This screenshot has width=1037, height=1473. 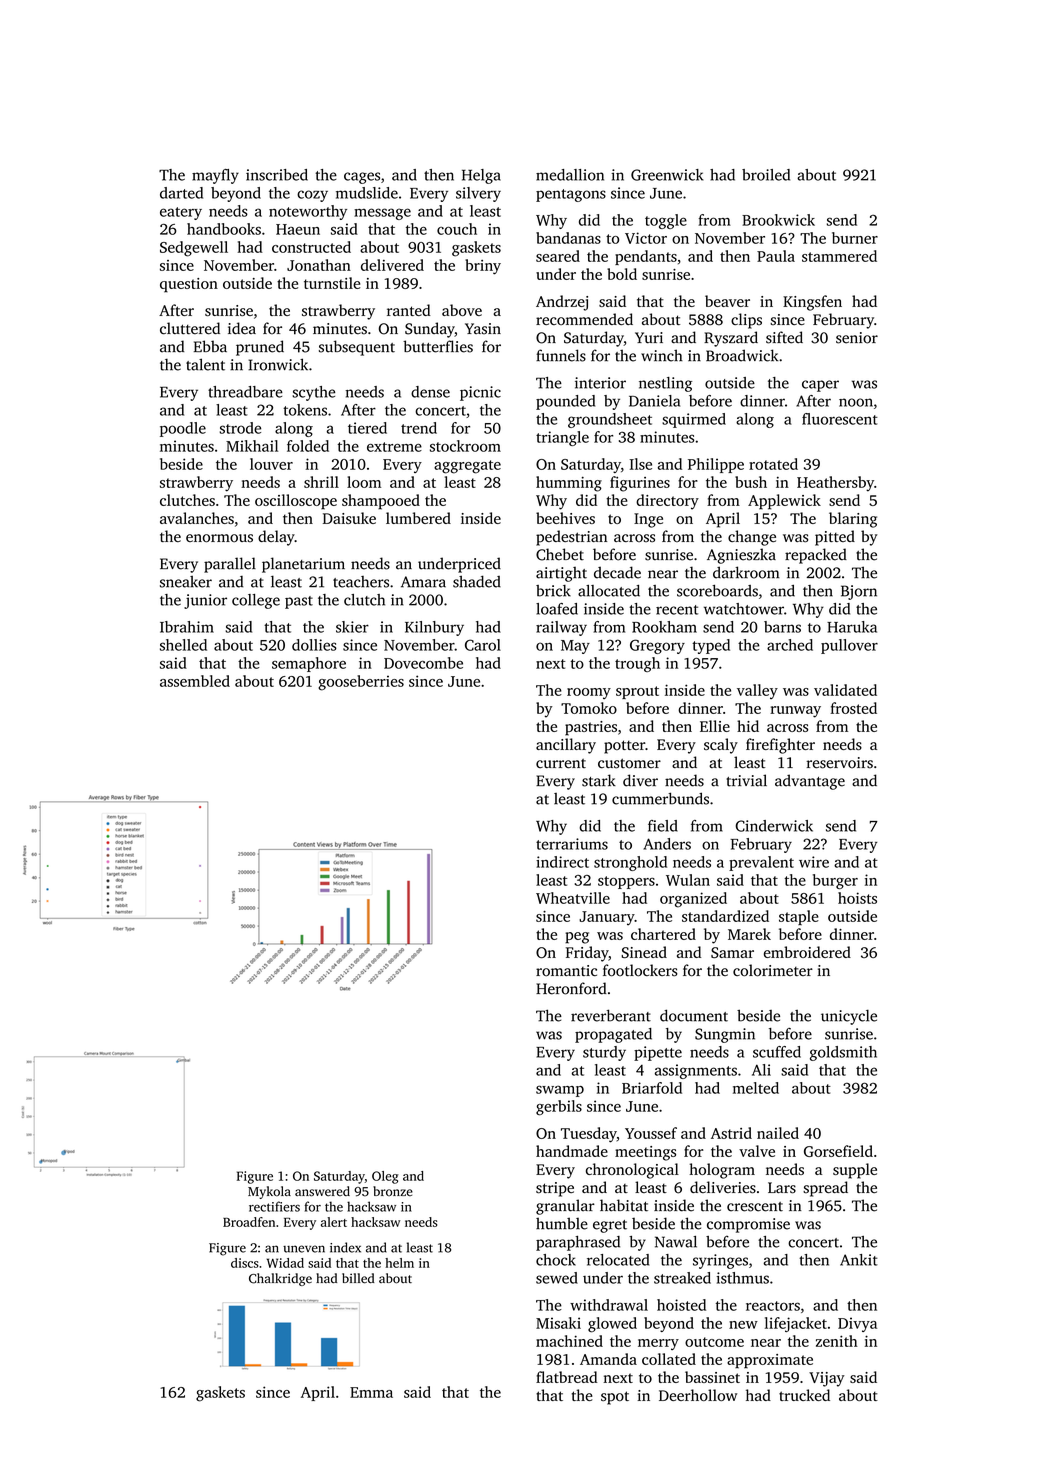 I want to click on Helga, so click(x=481, y=176).
